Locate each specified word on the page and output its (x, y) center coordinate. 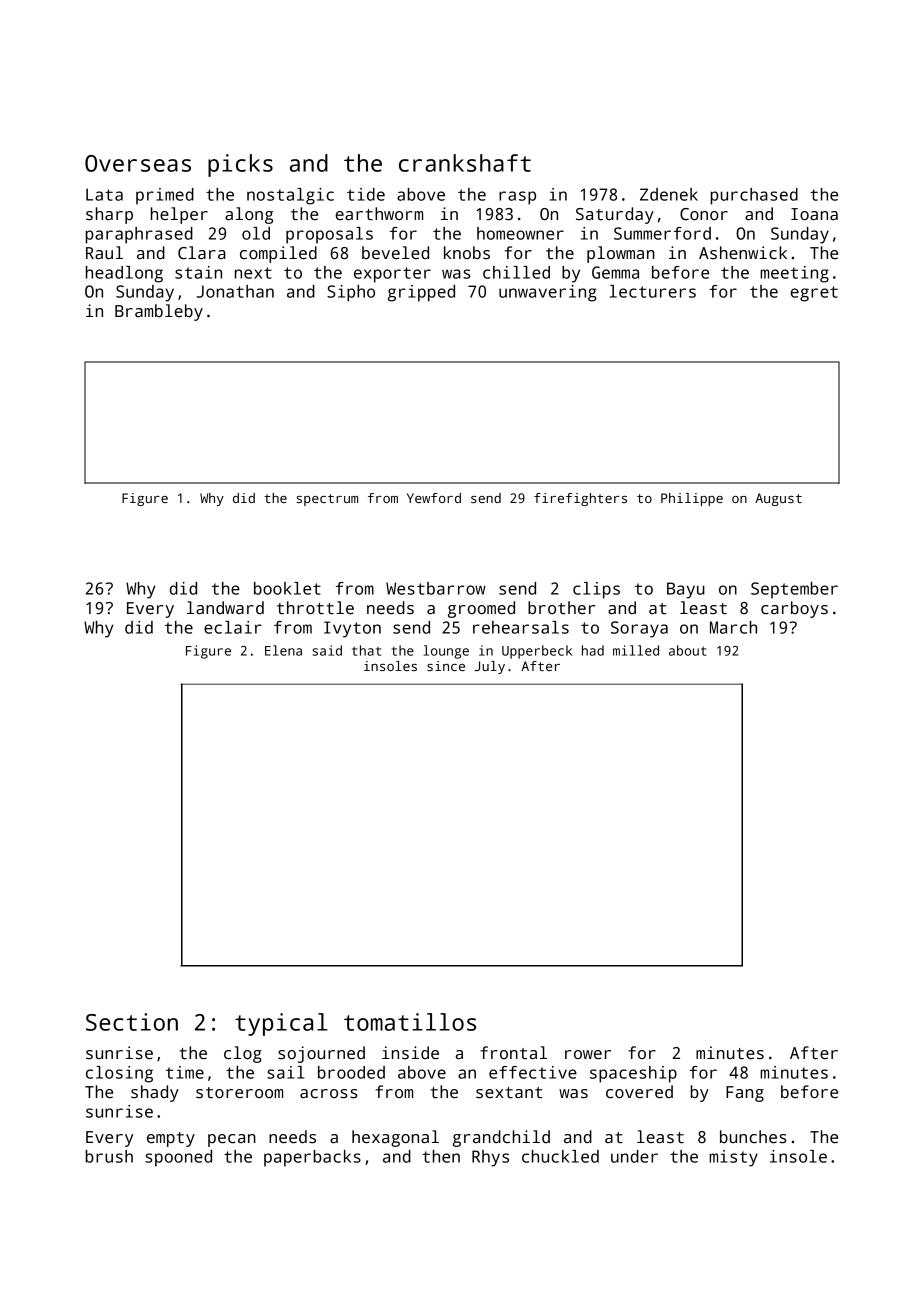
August (778, 499)
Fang (745, 1094)
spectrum (327, 500)
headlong (124, 274)
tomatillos (410, 1022)
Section (132, 1022)
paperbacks (312, 1158)
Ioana (814, 214)
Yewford (434, 498)
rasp (517, 198)
